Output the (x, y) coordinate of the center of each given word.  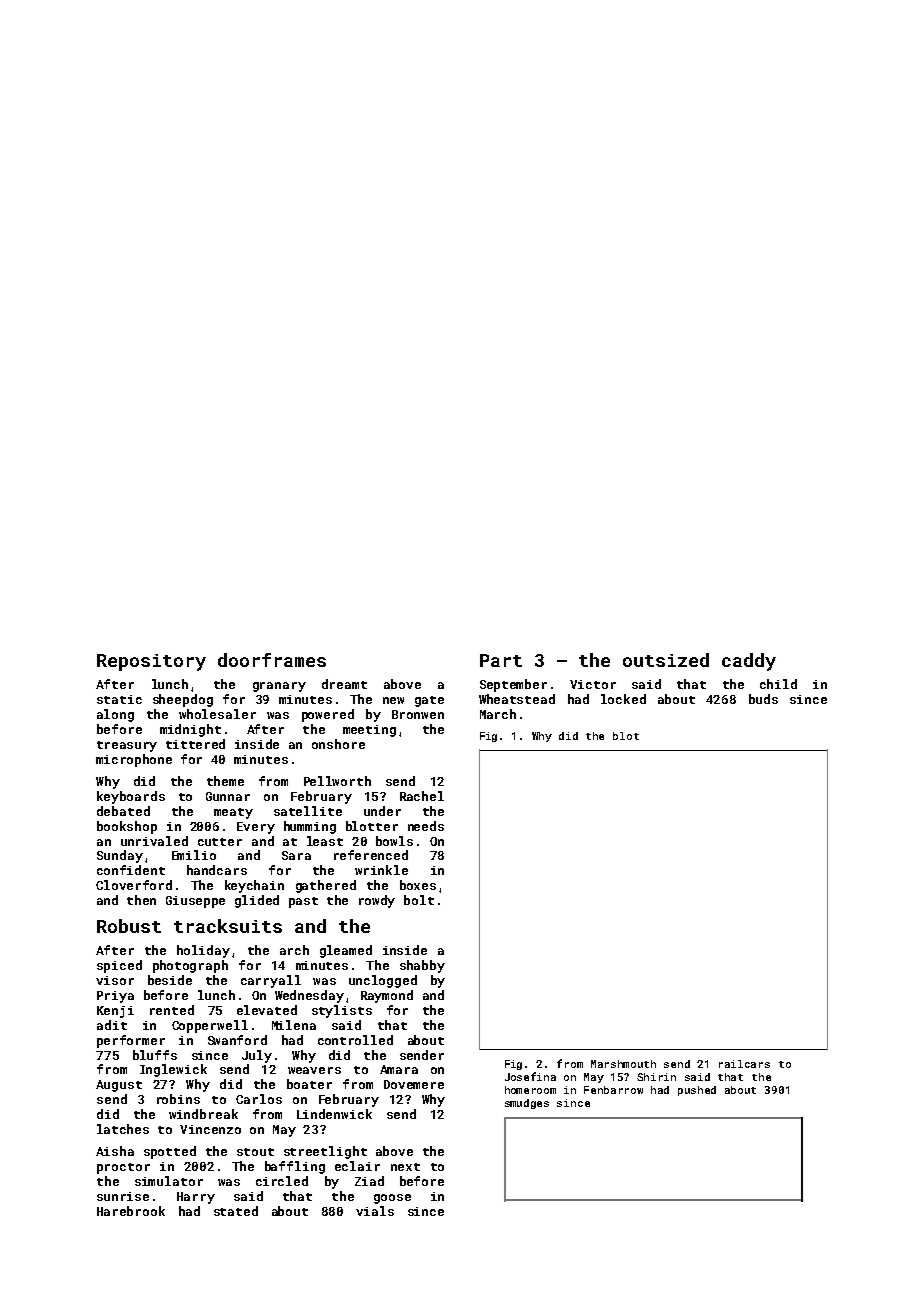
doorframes (272, 660)
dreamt (344, 684)
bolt (419, 900)
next (405, 1167)
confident (131, 870)
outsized (666, 660)
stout (255, 1152)
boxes (418, 885)
